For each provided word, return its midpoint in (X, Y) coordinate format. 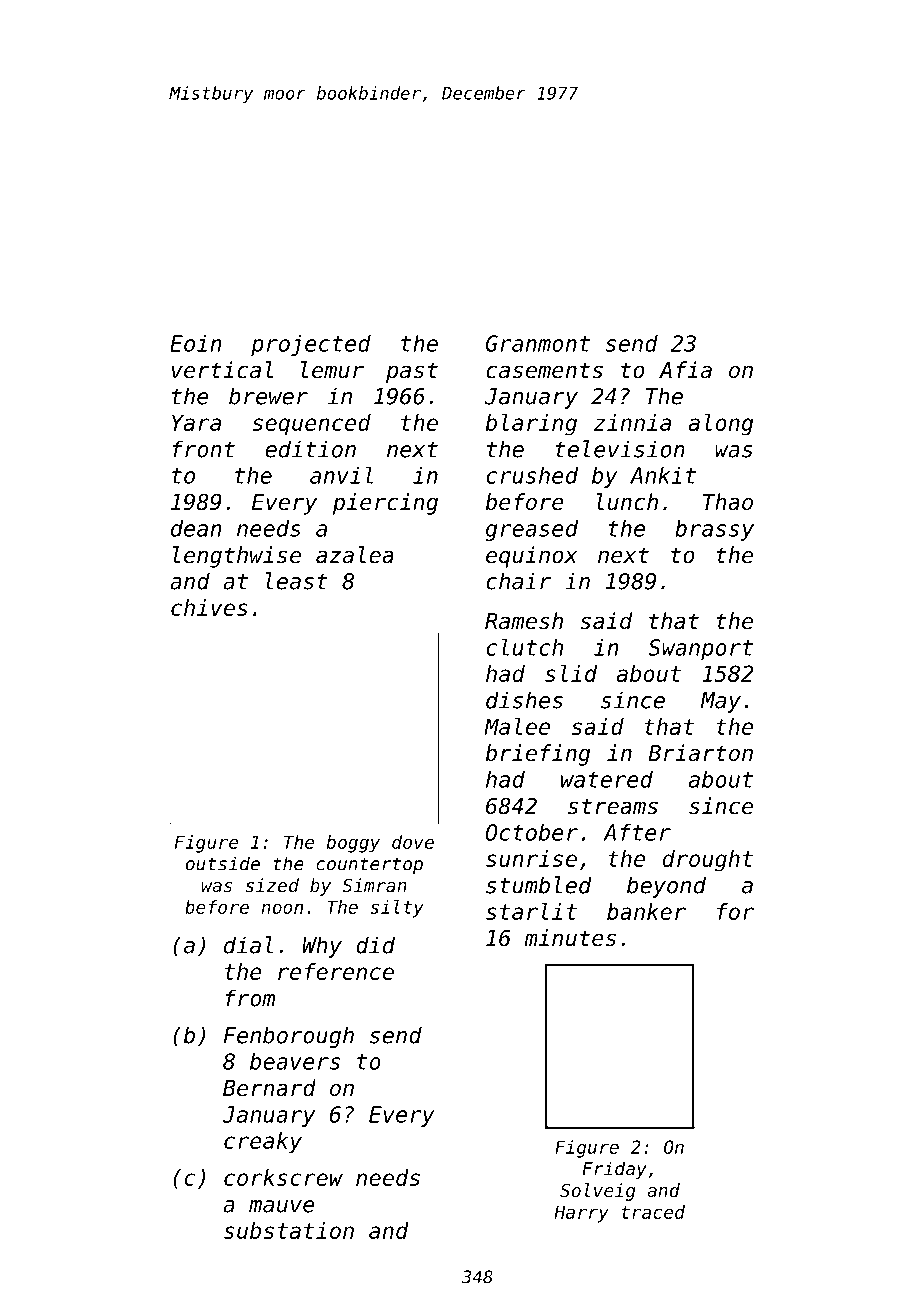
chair (518, 581)
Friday (614, 1170)
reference (336, 971)
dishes (524, 700)
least (297, 581)
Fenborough (289, 1037)
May (721, 702)
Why (322, 947)
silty (397, 909)
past (412, 372)
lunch (627, 502)
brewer (268, 396)
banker (646, 911)
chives (209, 607)
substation (289, 1230)
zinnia (632, 422)
